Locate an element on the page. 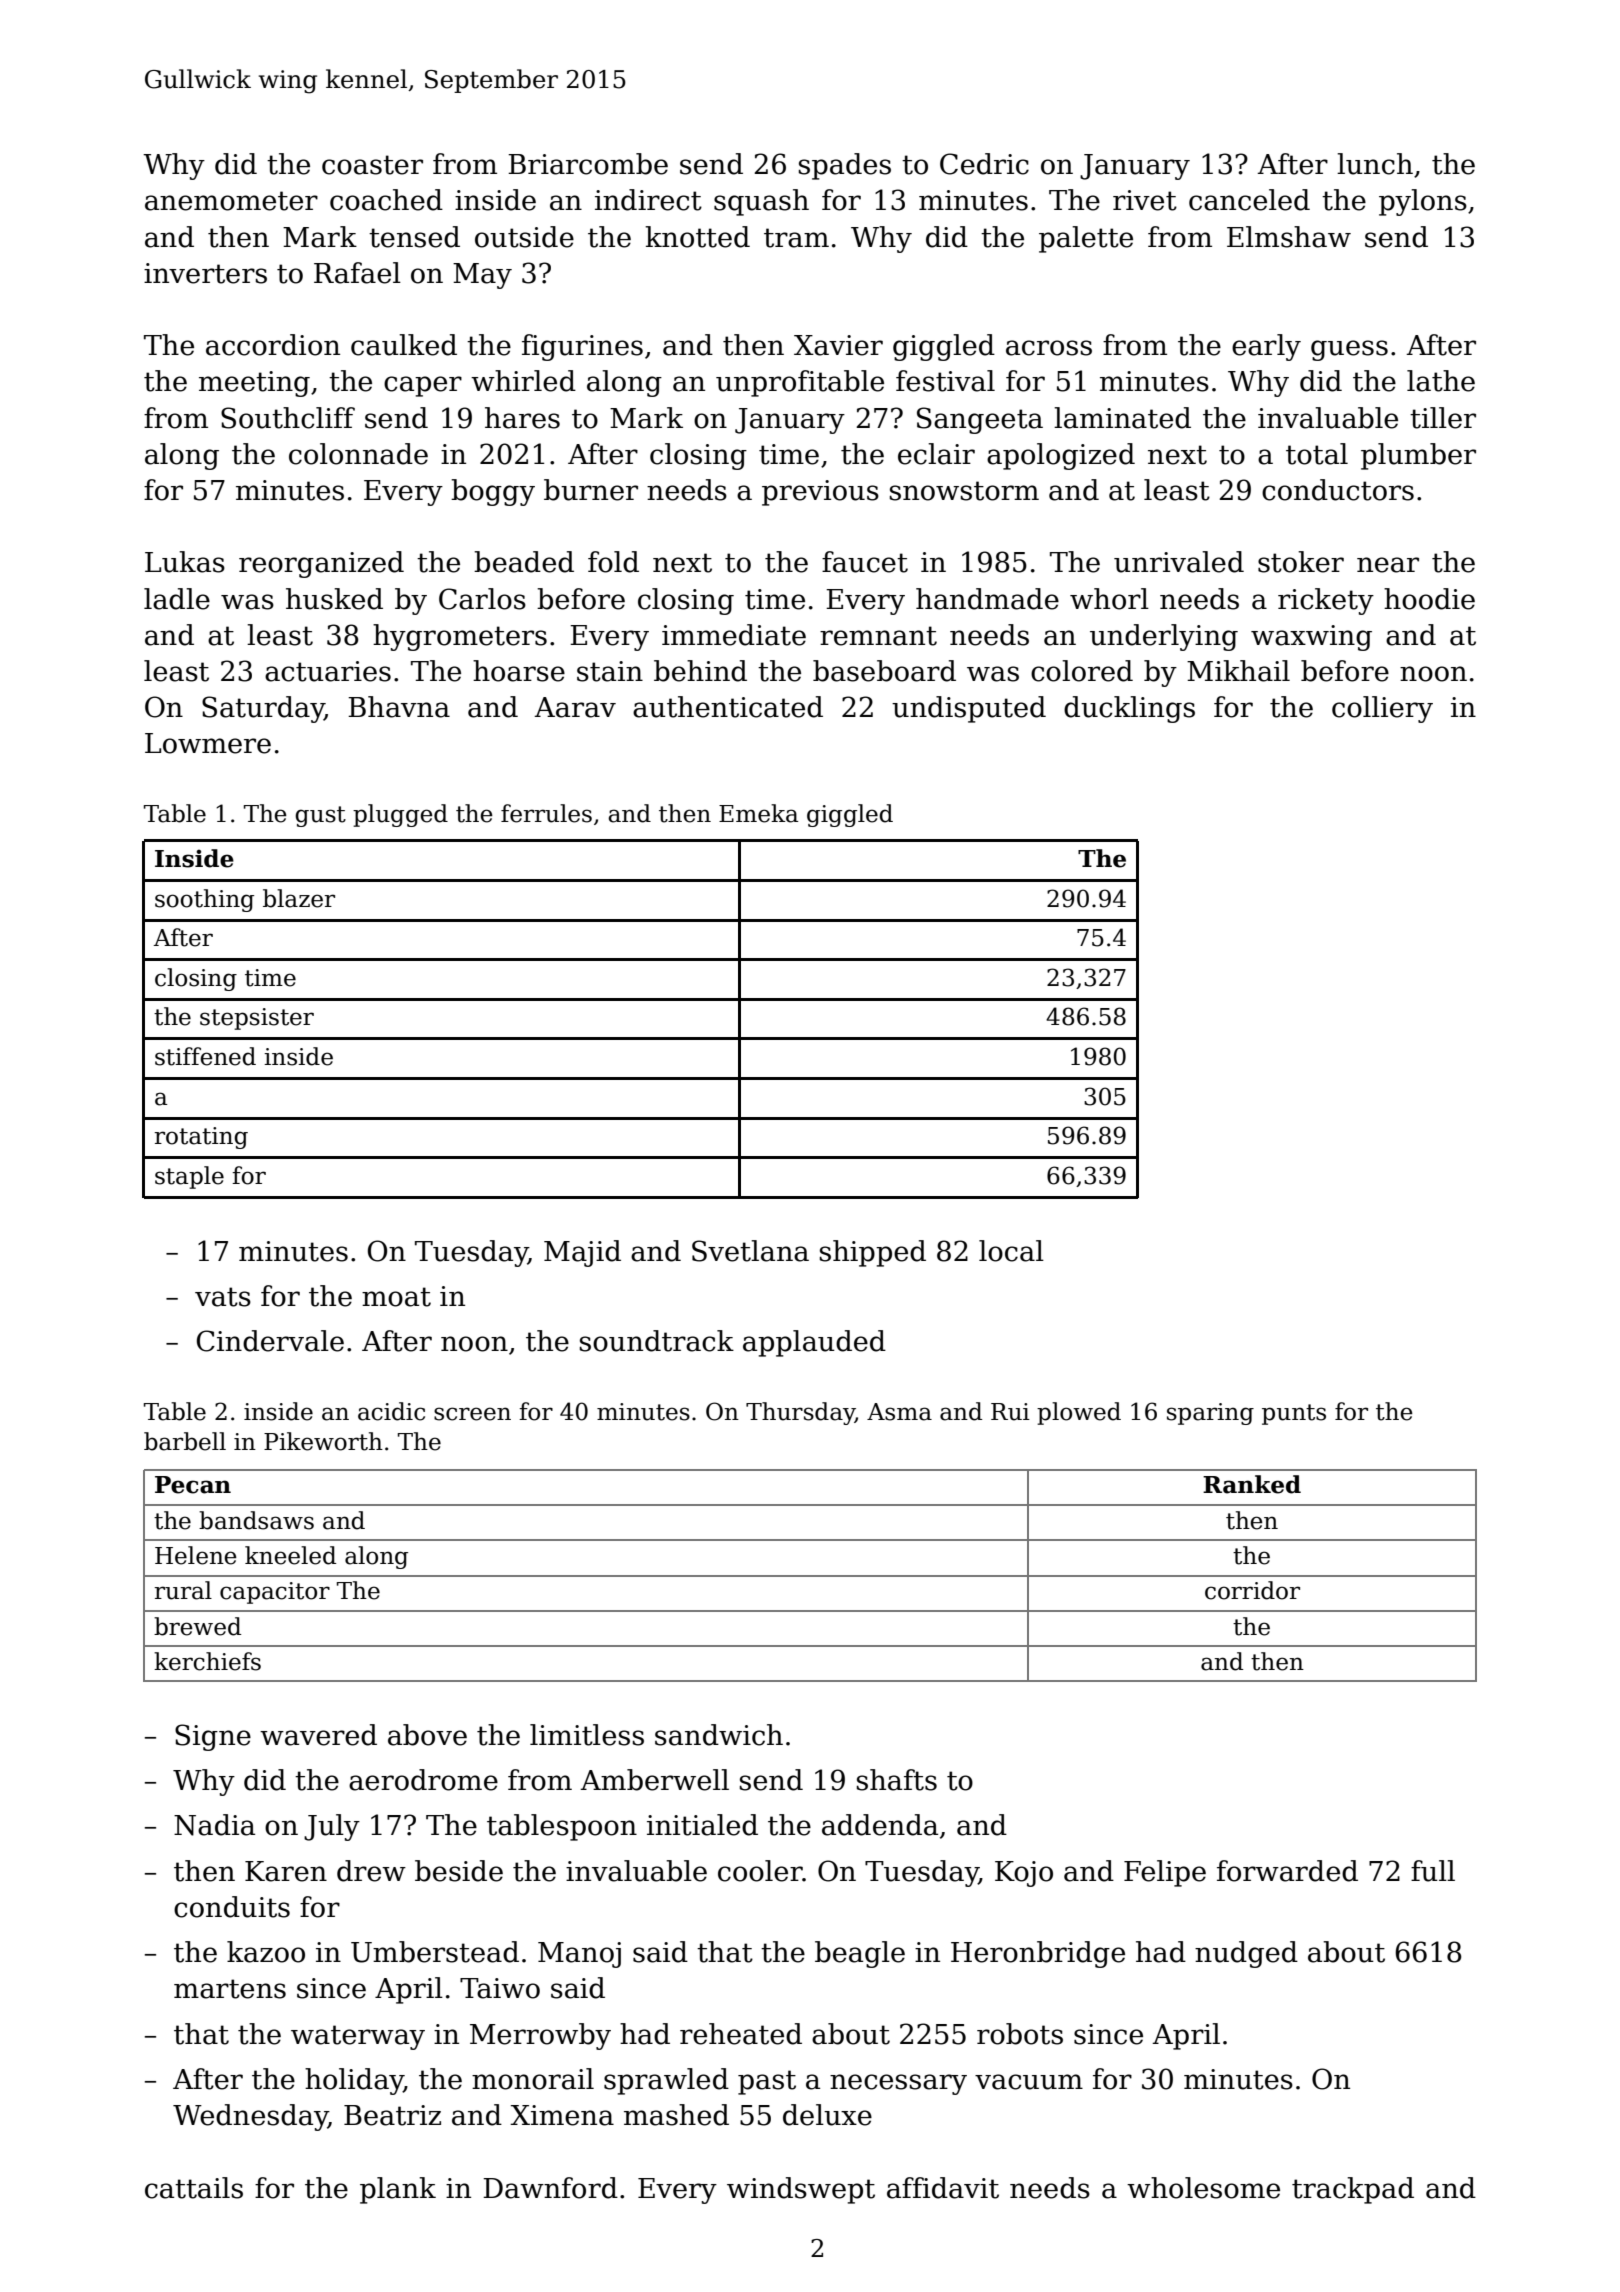 The image size is (1620, 2292). lunch is located at coordinates (1375, 164).
